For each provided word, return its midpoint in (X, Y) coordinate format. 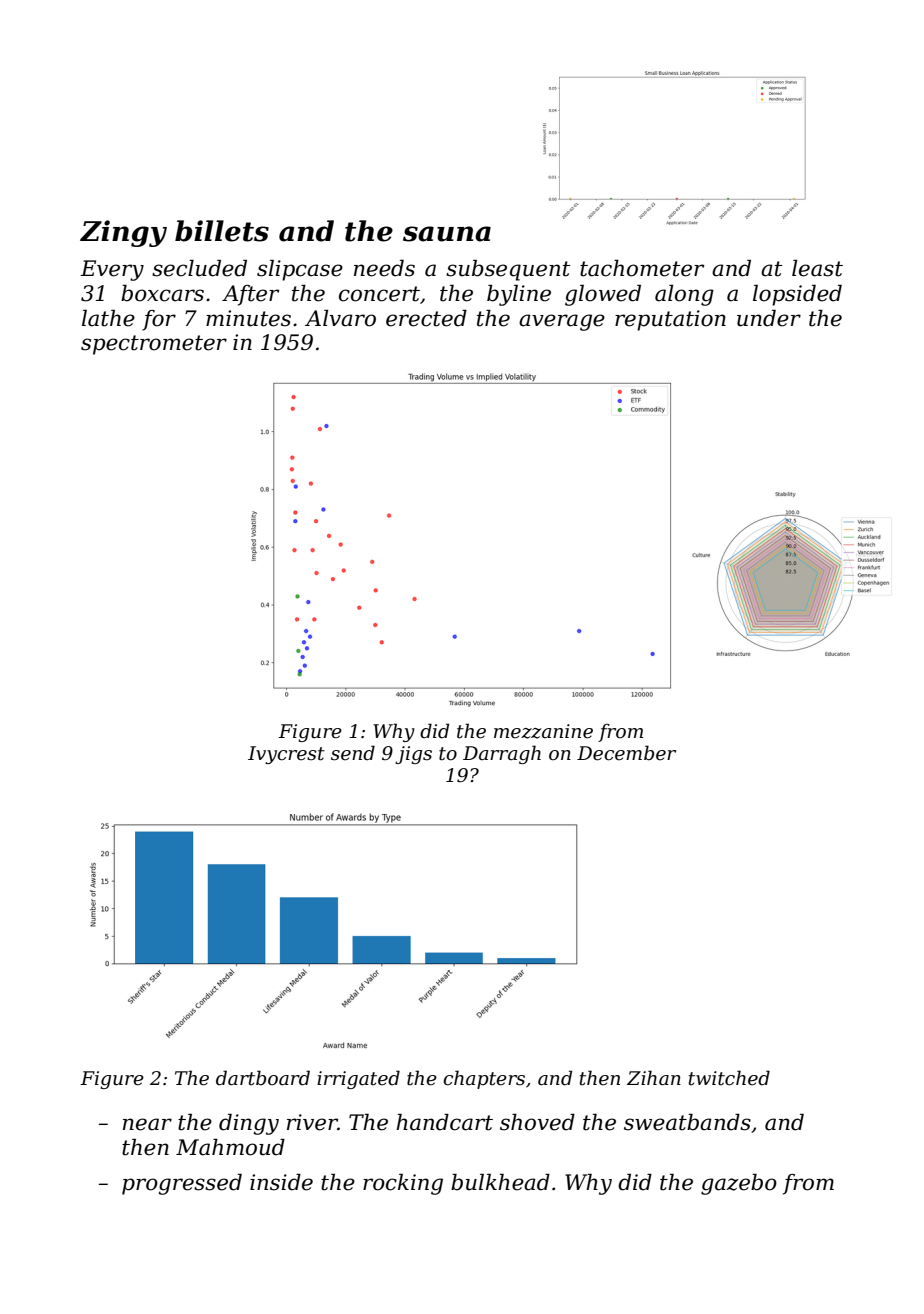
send (353, 753)
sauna (447, 234)
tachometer (642, 268)
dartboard (263, 1078)
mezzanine (543, 731)
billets (222, 231)
